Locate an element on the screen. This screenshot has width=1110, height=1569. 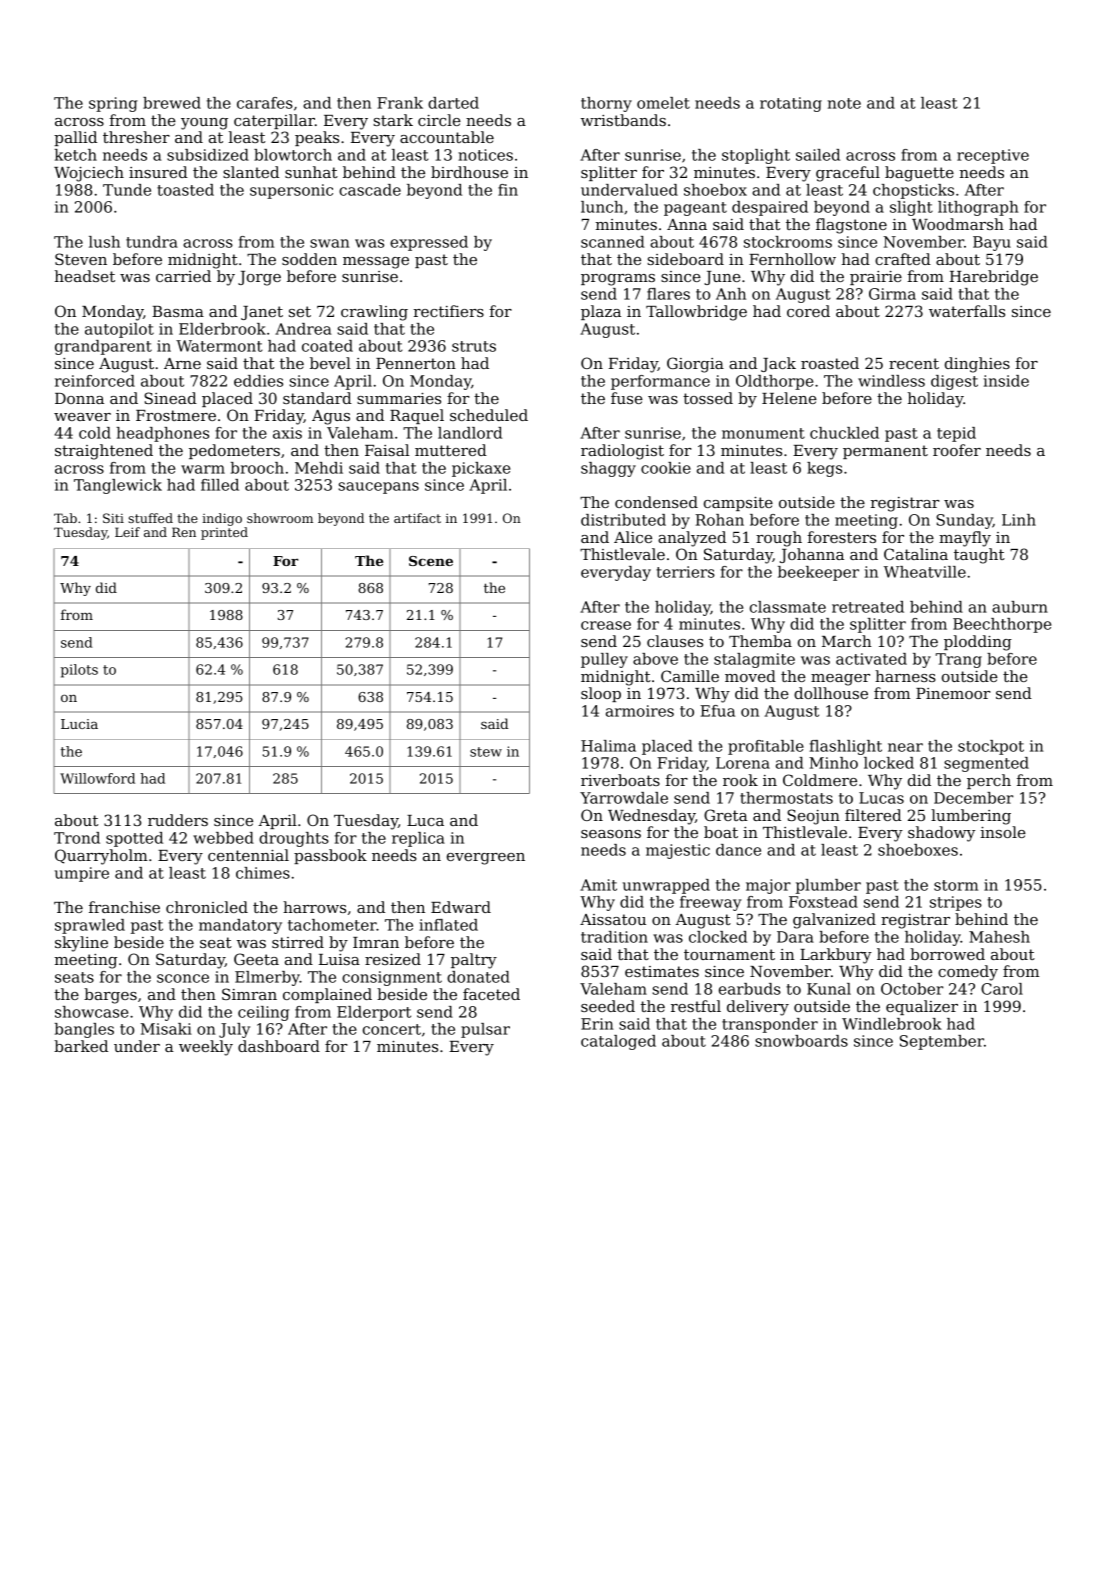
skyline is located at coordinates (81, 944).
